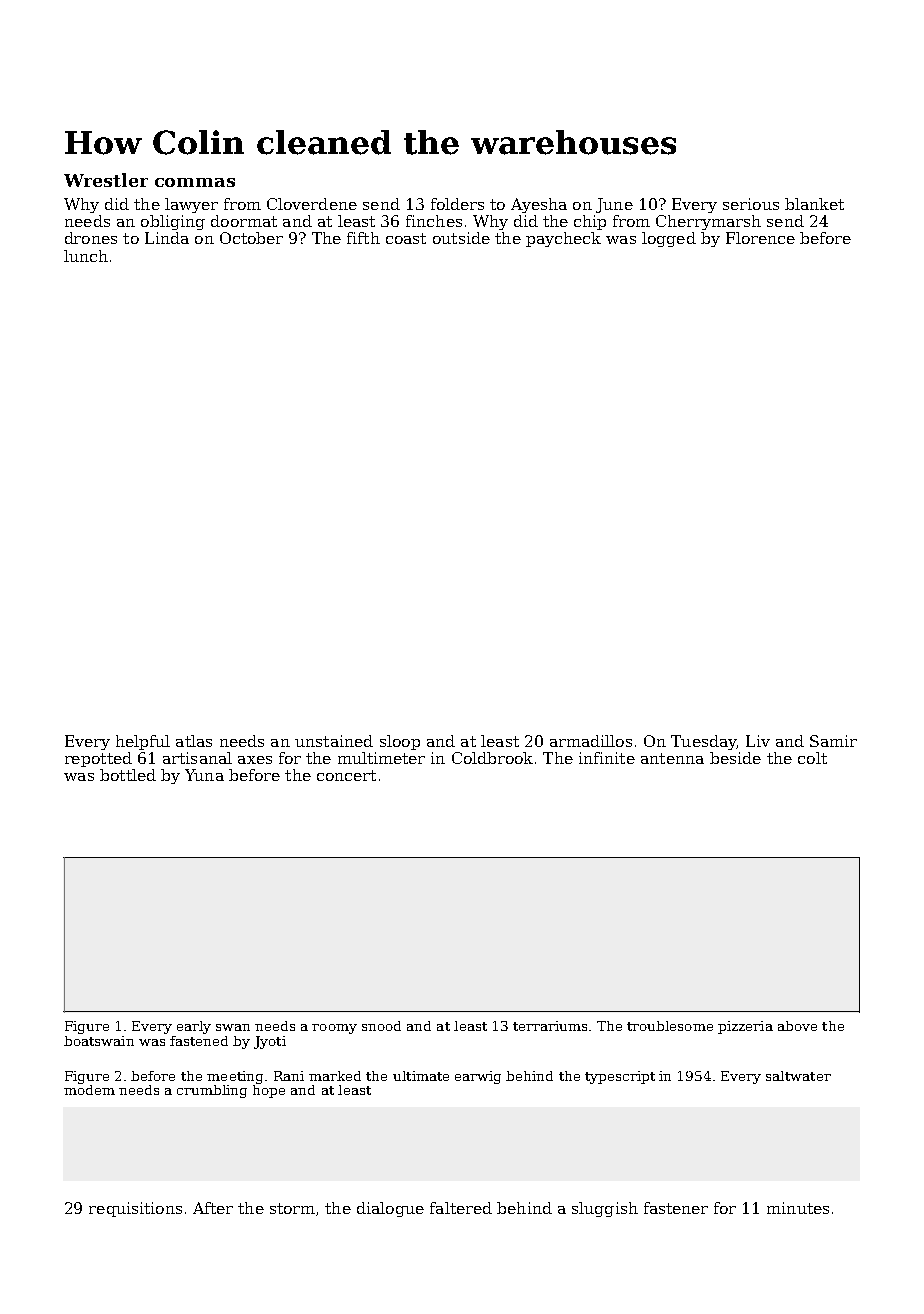 This screenshot has height=1314, width=924. Describe the element at coordinates (457, 204) in the screenshot. I see `folders` at that location.
